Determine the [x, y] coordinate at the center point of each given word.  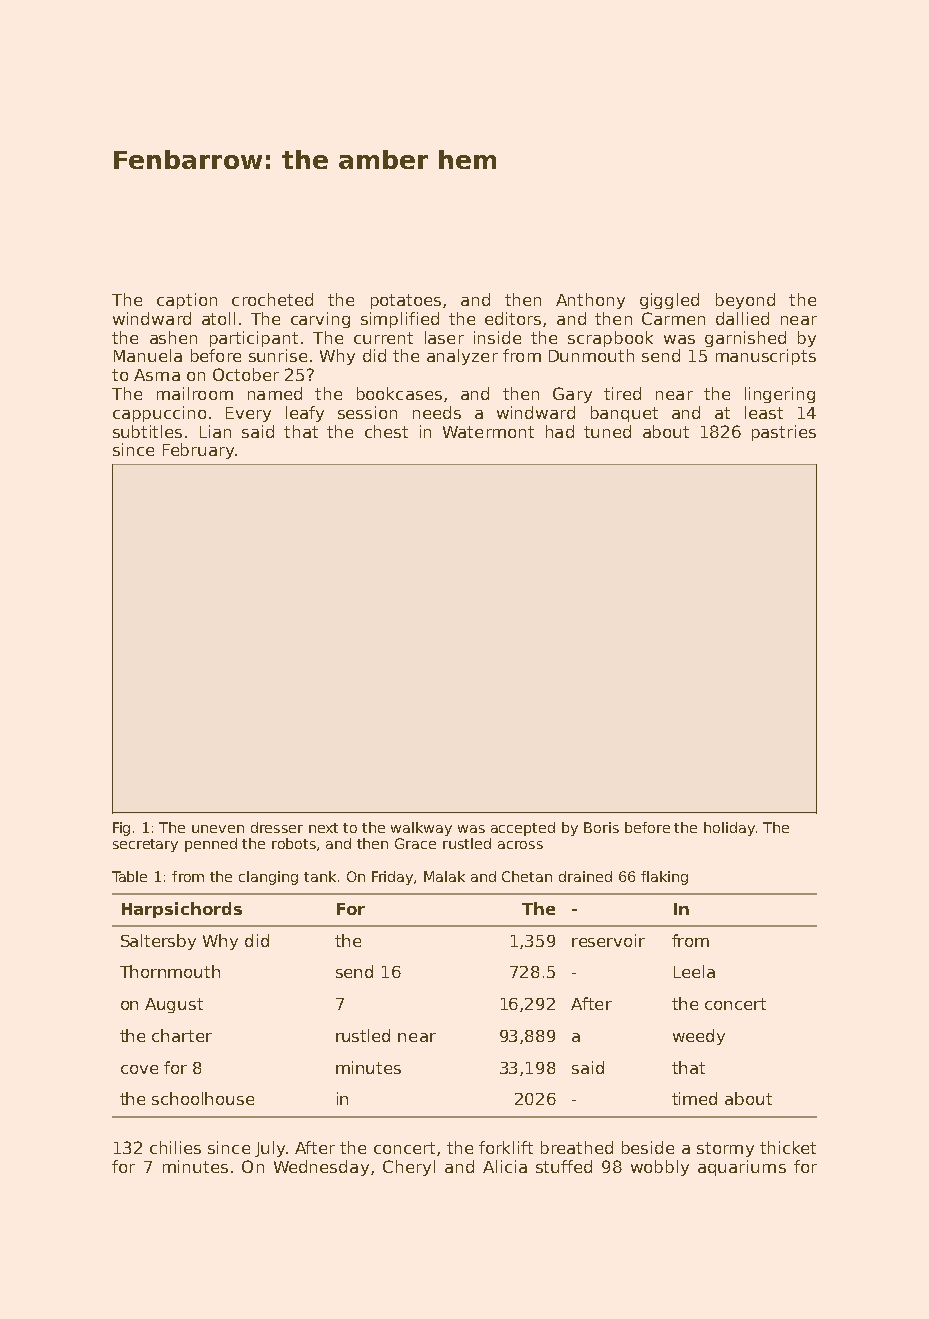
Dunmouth [591, 355]
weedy [699, 1037]
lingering [780, 395]
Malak [444, 876]
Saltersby [158, 942]
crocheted [272, 299]
